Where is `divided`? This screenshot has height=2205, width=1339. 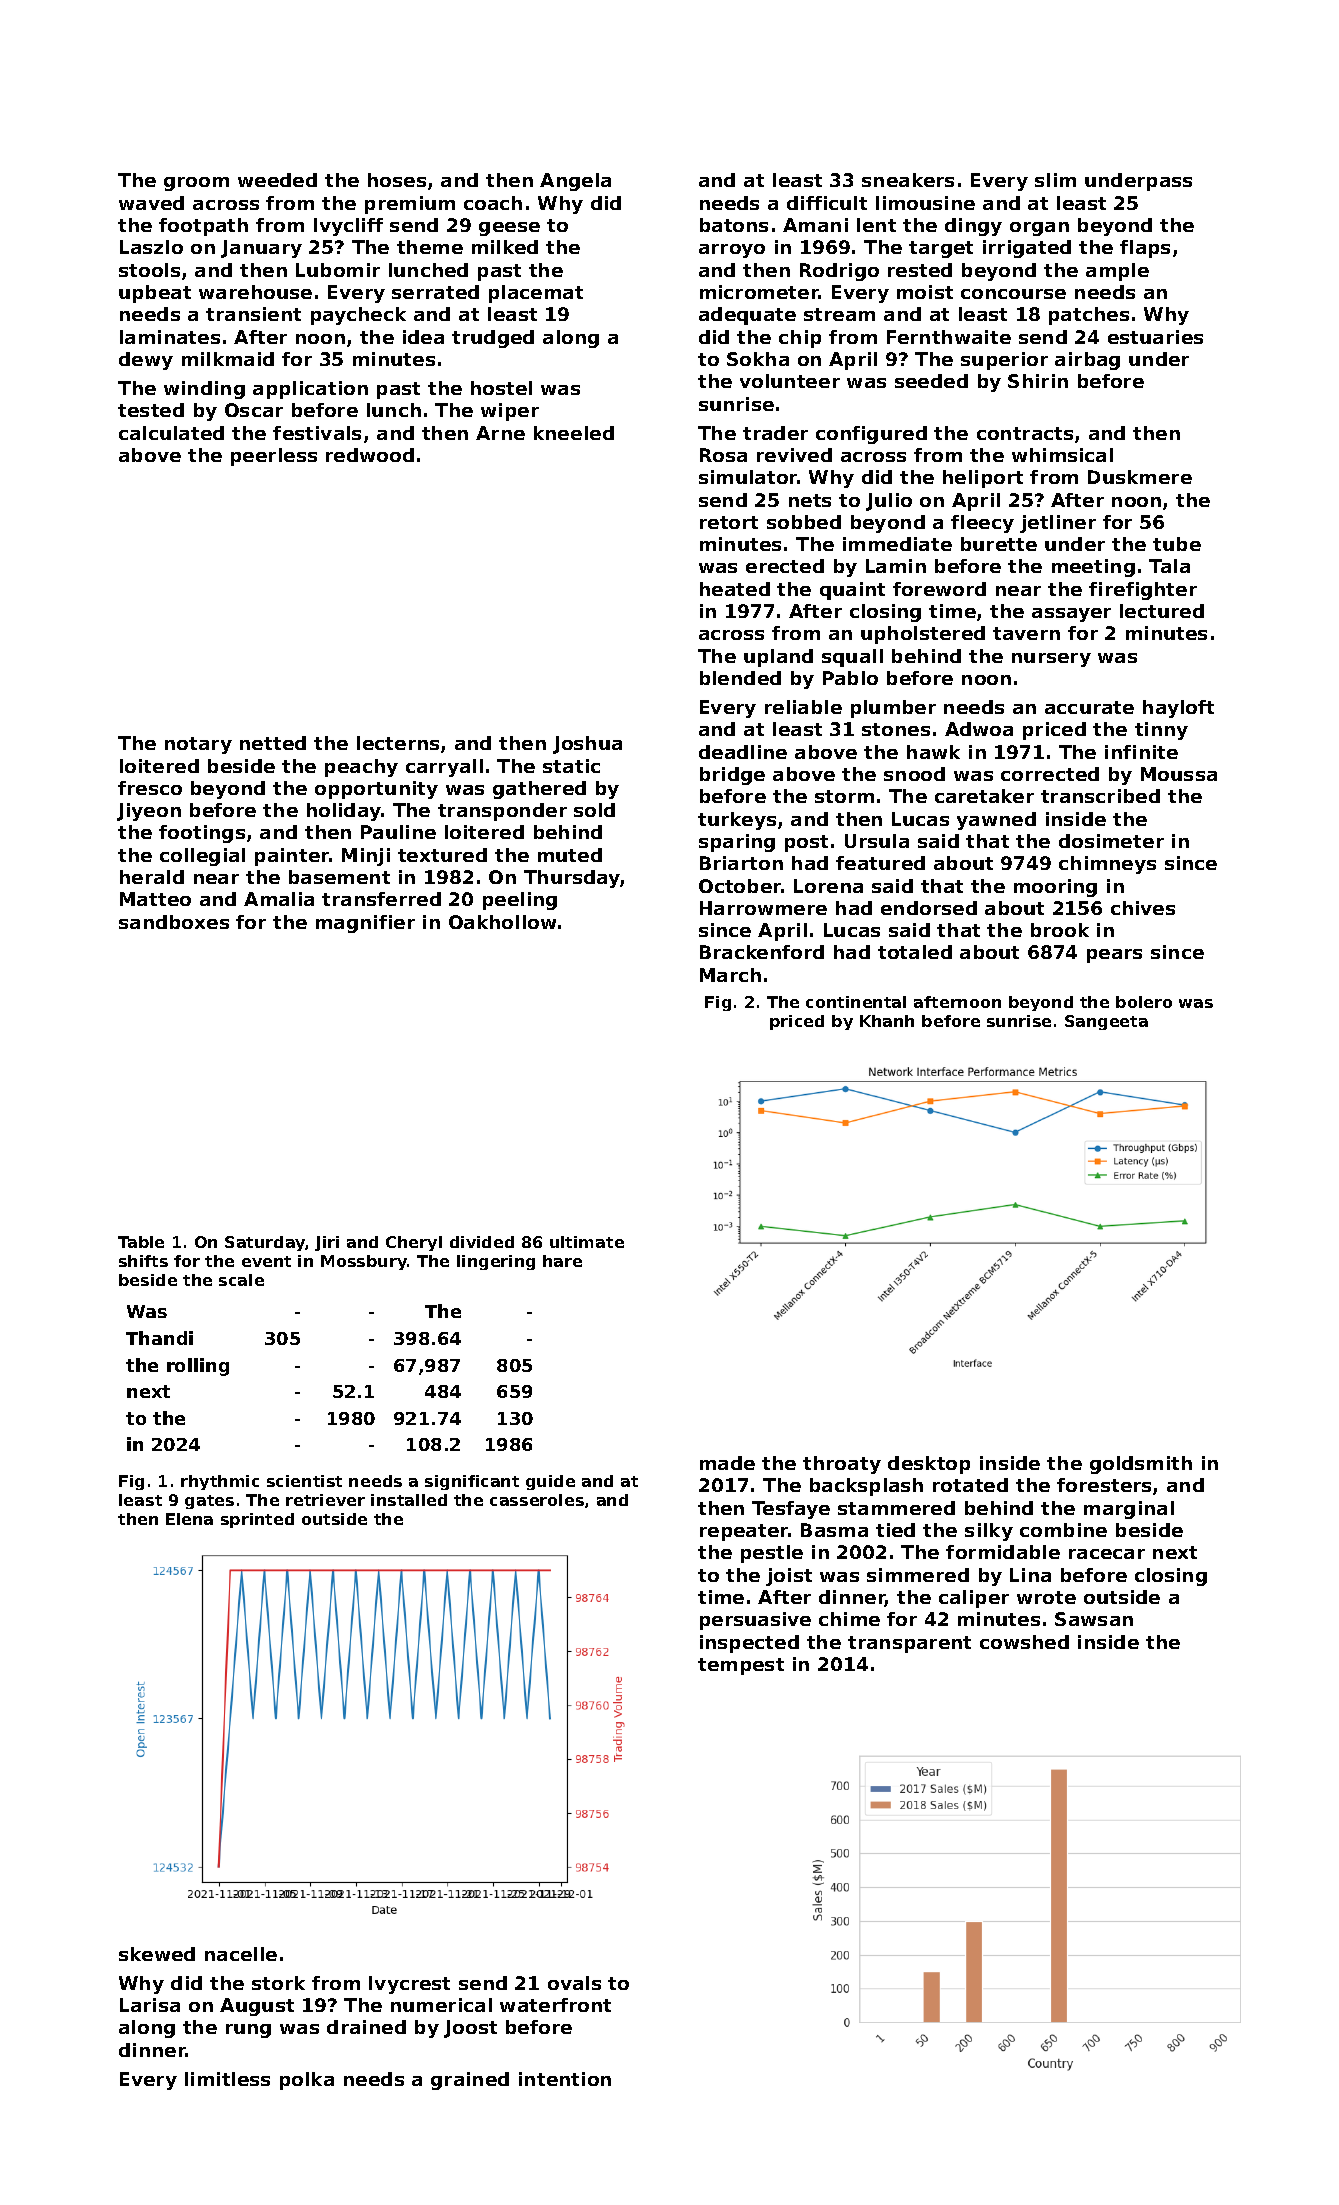 divided is located at coordinates (482, 1242).
